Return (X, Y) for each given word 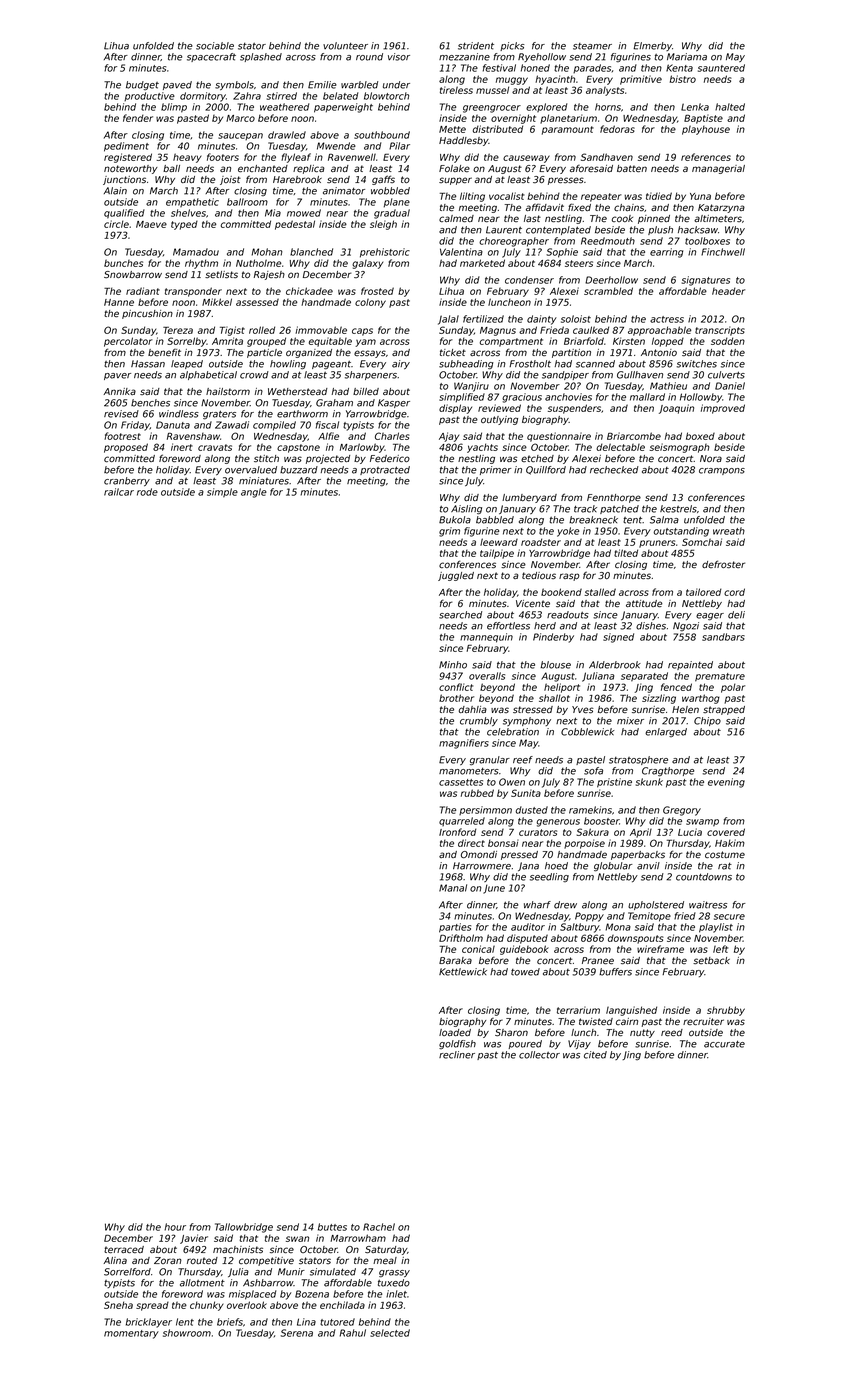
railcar (119, 492)
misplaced (252, 1295)
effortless (508, 626)
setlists (221, 274)
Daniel (730, 386)
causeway (526, 159)
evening (726, 783)
